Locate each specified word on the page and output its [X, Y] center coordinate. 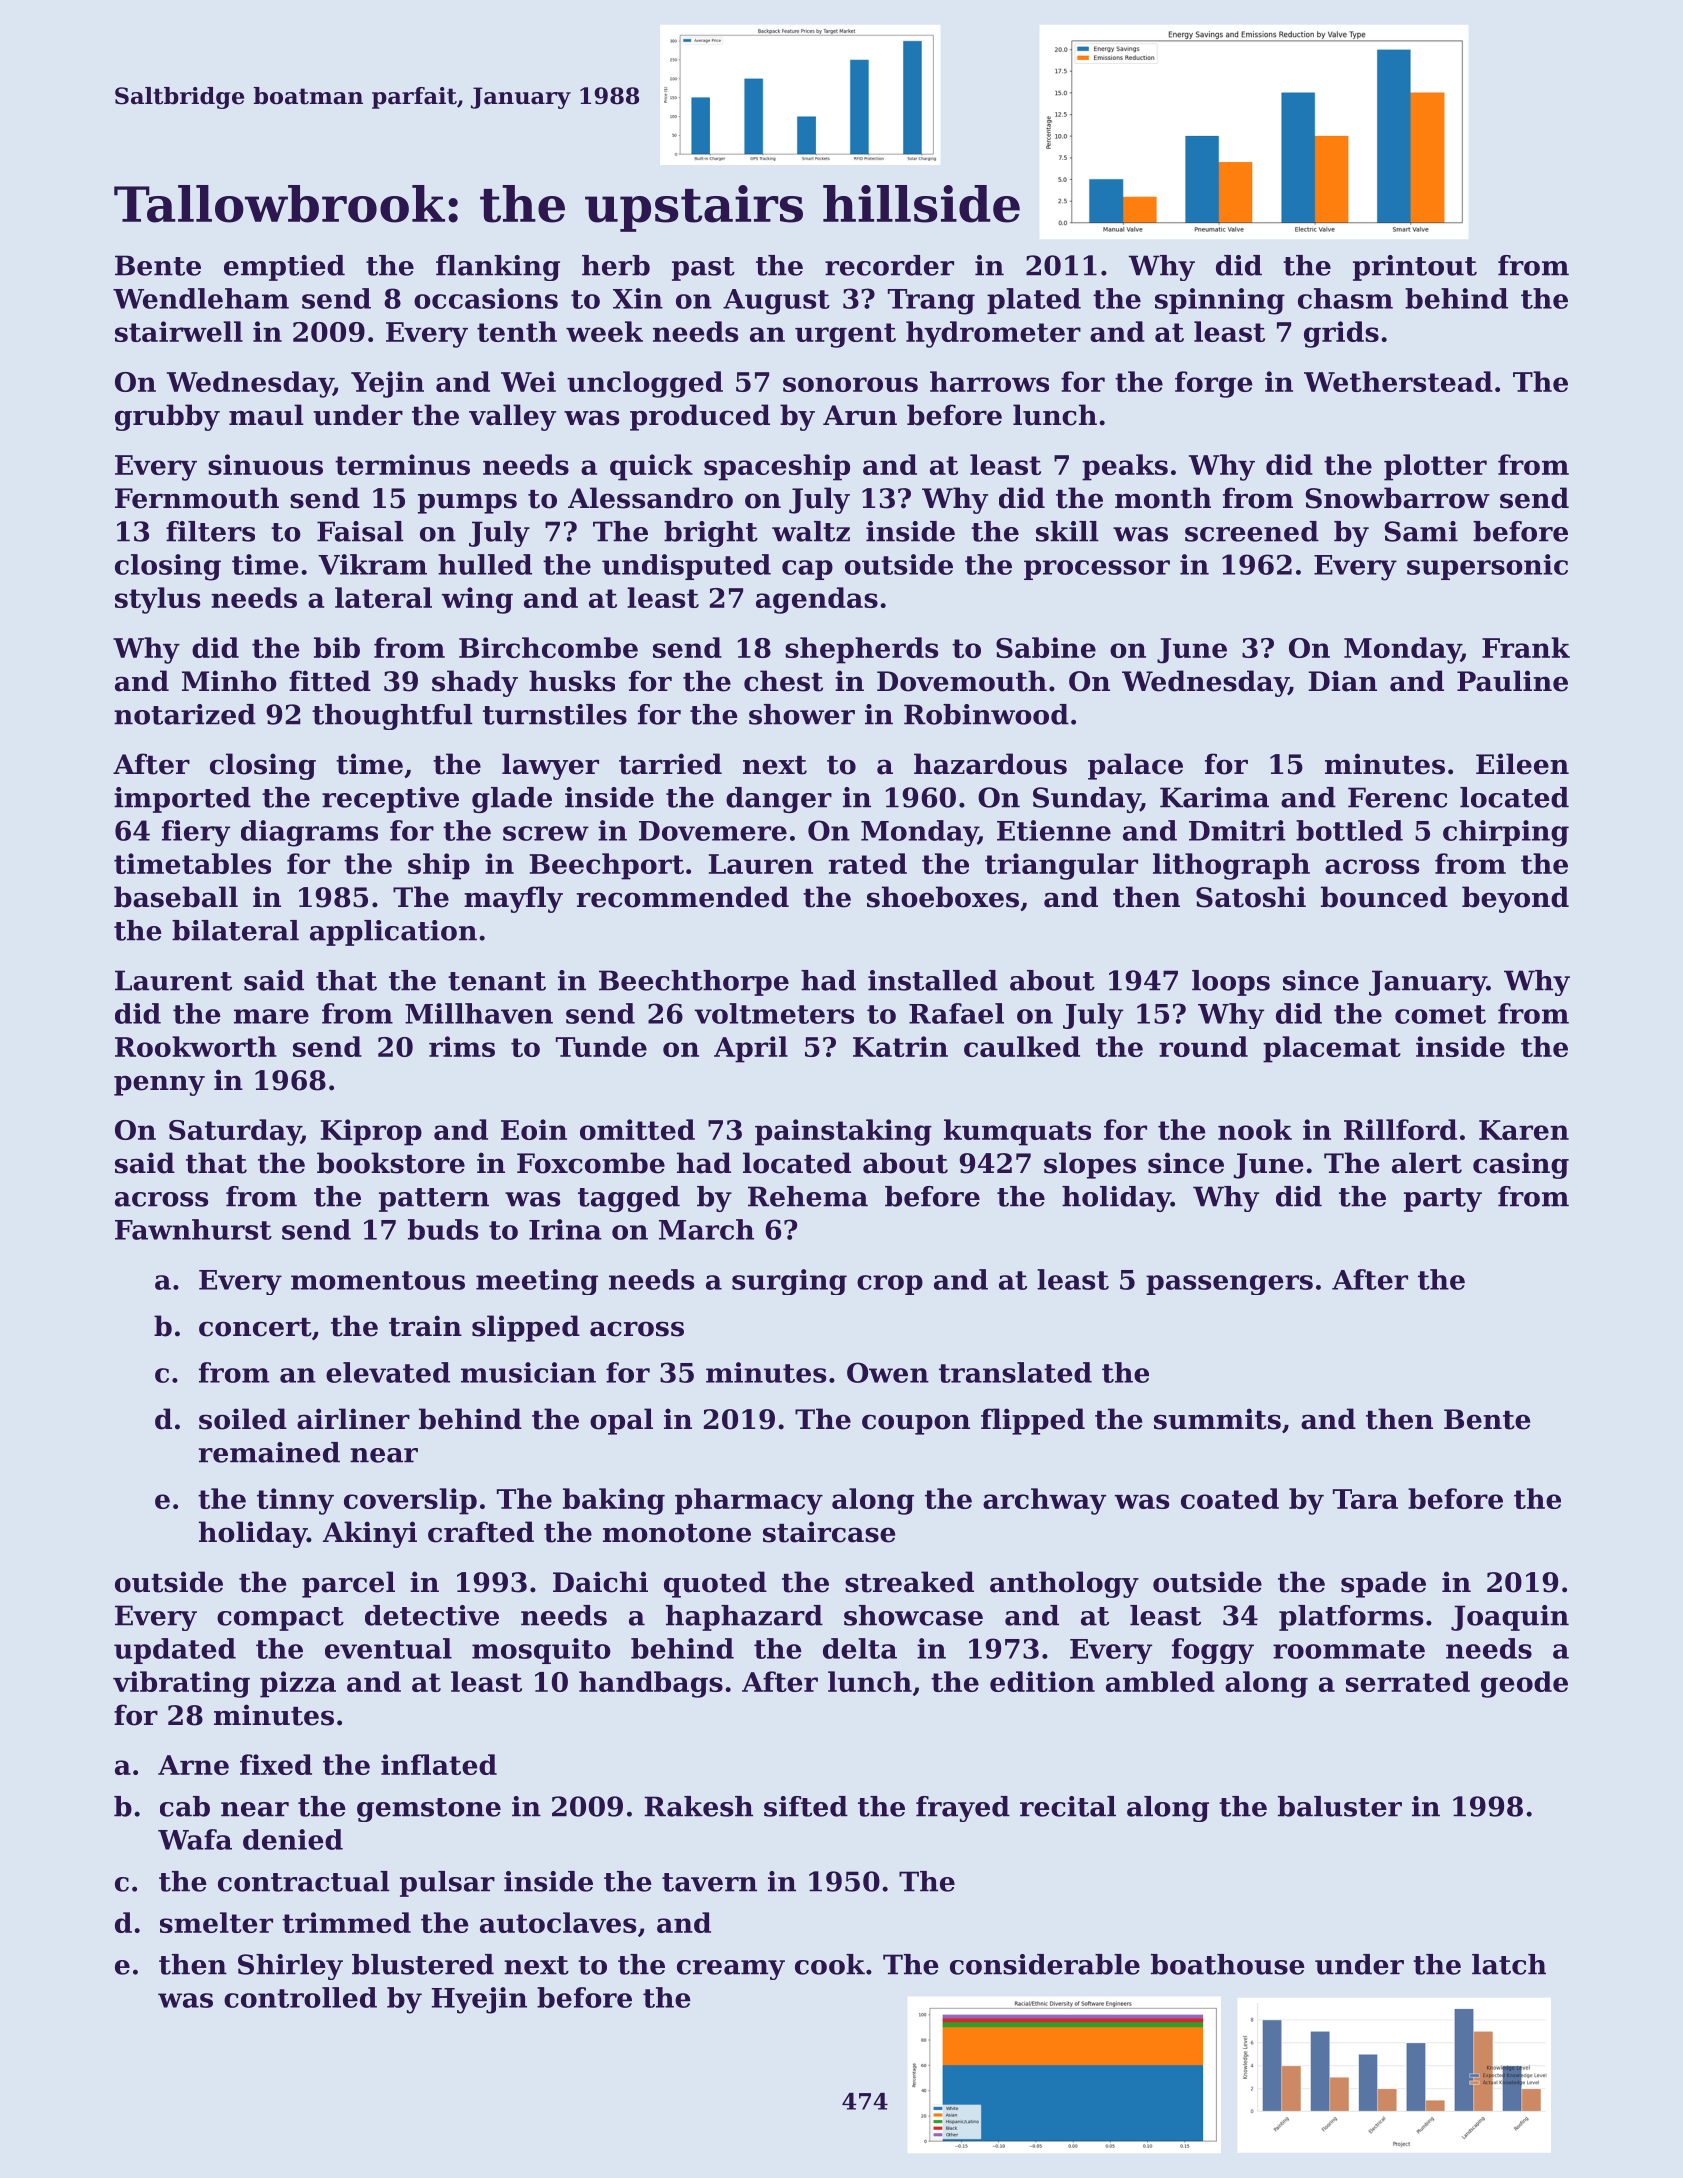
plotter [1435, 467]
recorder [889, 265]
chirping [1506, 833]
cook [830, 1964]
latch [1509, 1964]
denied [293, 1839]
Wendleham [201, 298]
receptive [390, 800]
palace [1135, 766]
